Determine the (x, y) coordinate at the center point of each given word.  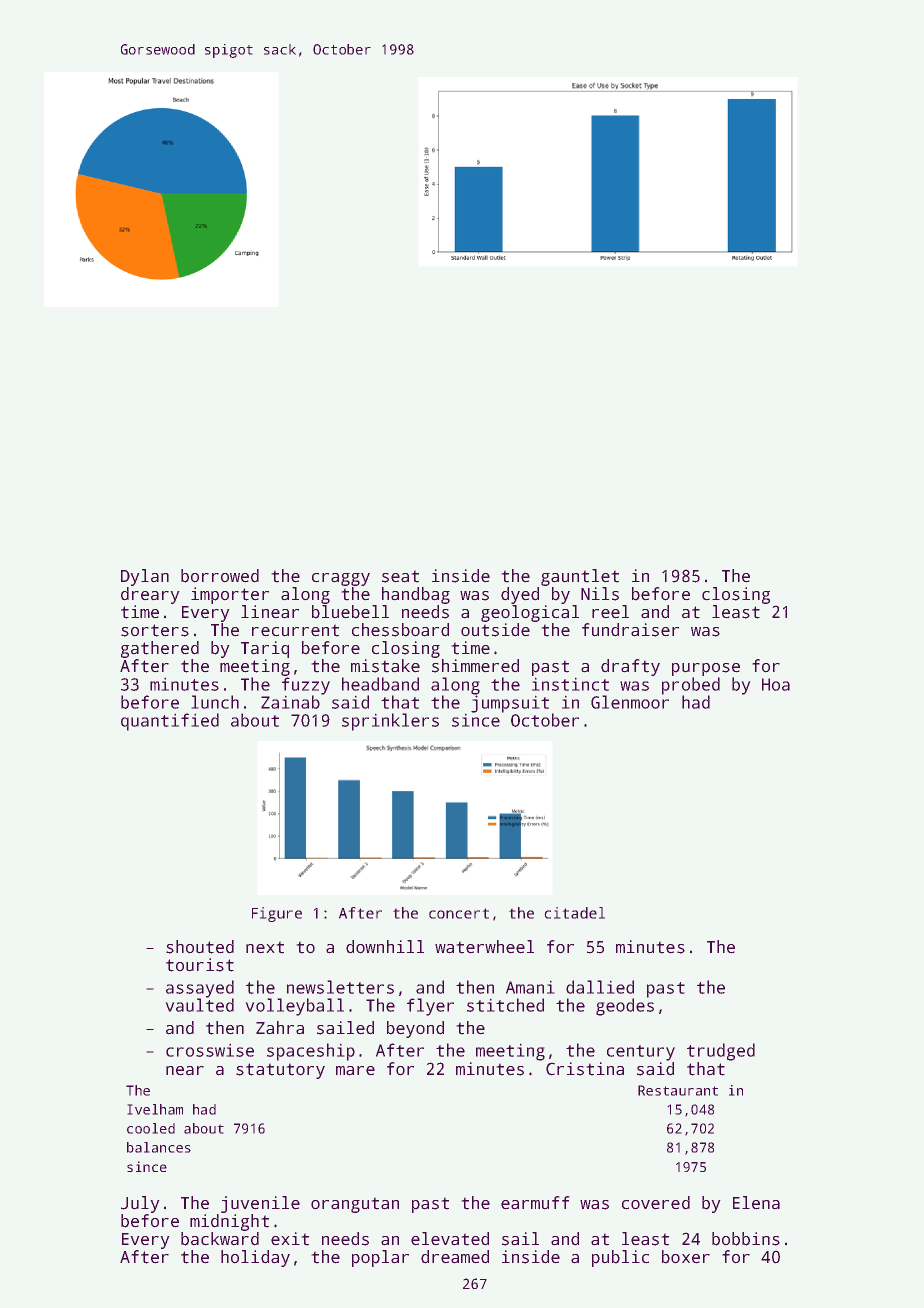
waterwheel (484, 947)
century (641, 1053)
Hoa (776, 684)
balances (159, 1147)
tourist (200, 965)
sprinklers (390, 722)
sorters (155, 630)
